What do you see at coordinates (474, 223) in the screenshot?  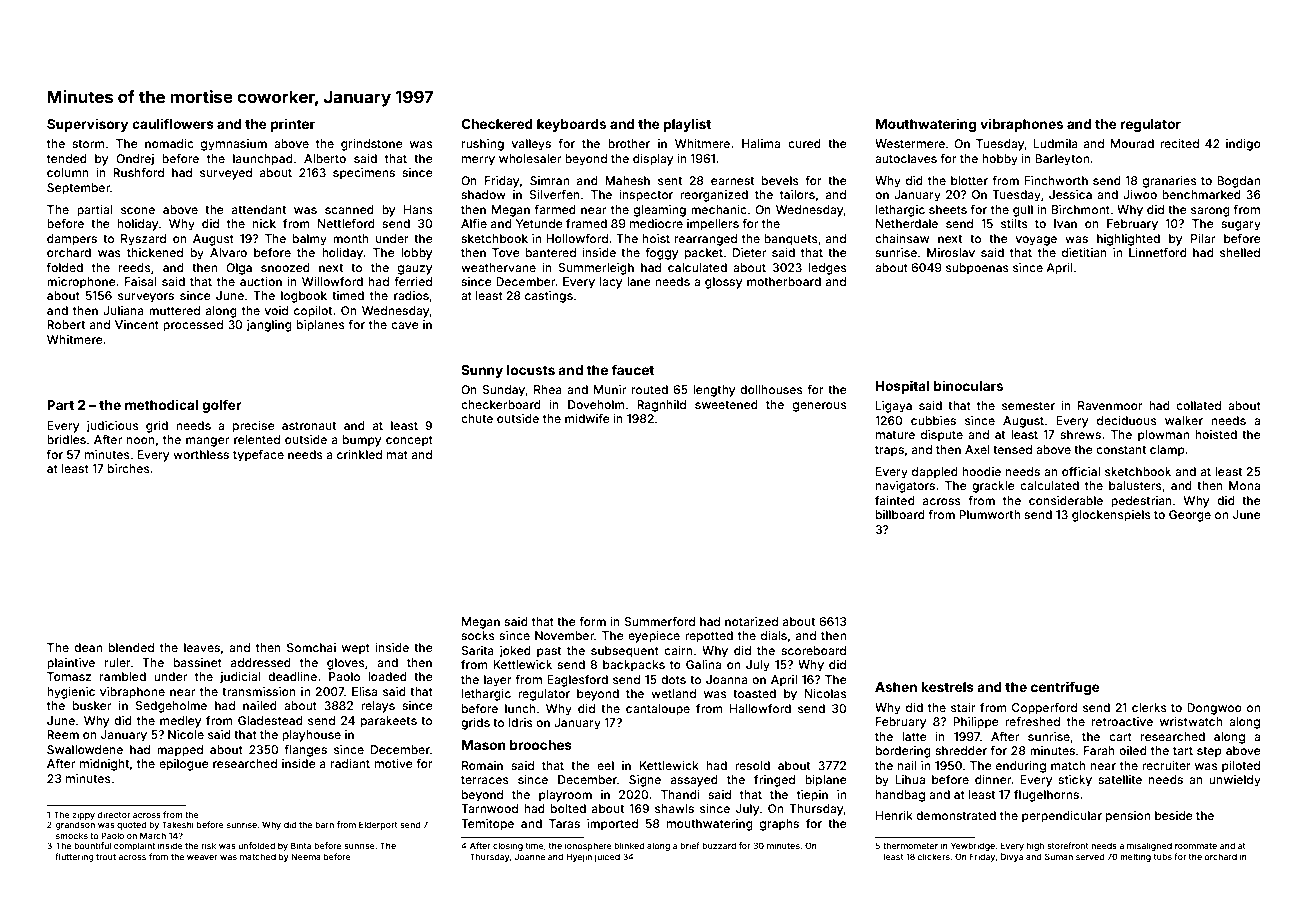 I see `Alfie` at bounding box center [474, 223].
